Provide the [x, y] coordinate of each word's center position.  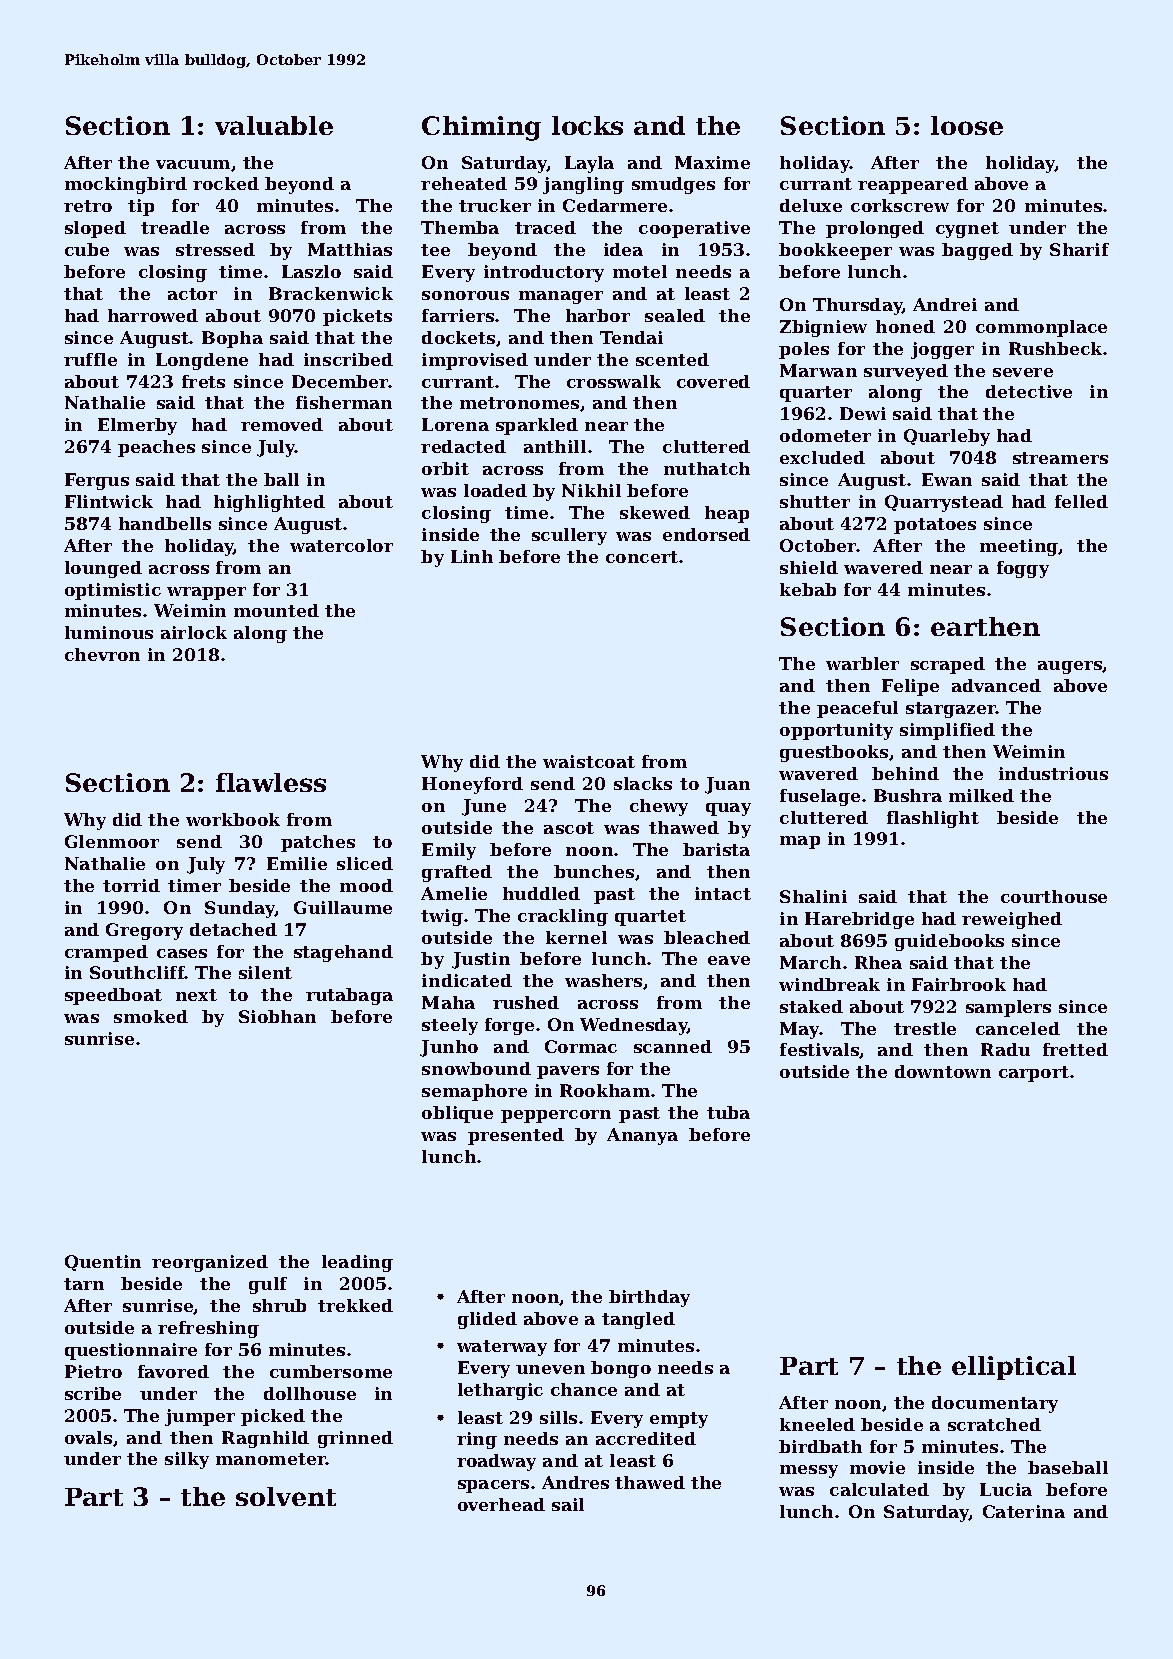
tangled [638, 1320]
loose [967, 125]
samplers [1008, 1008]
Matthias [350, 249]
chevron [102, 654]
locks [587, 125]
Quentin [103, 1263]
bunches [594, 871]
